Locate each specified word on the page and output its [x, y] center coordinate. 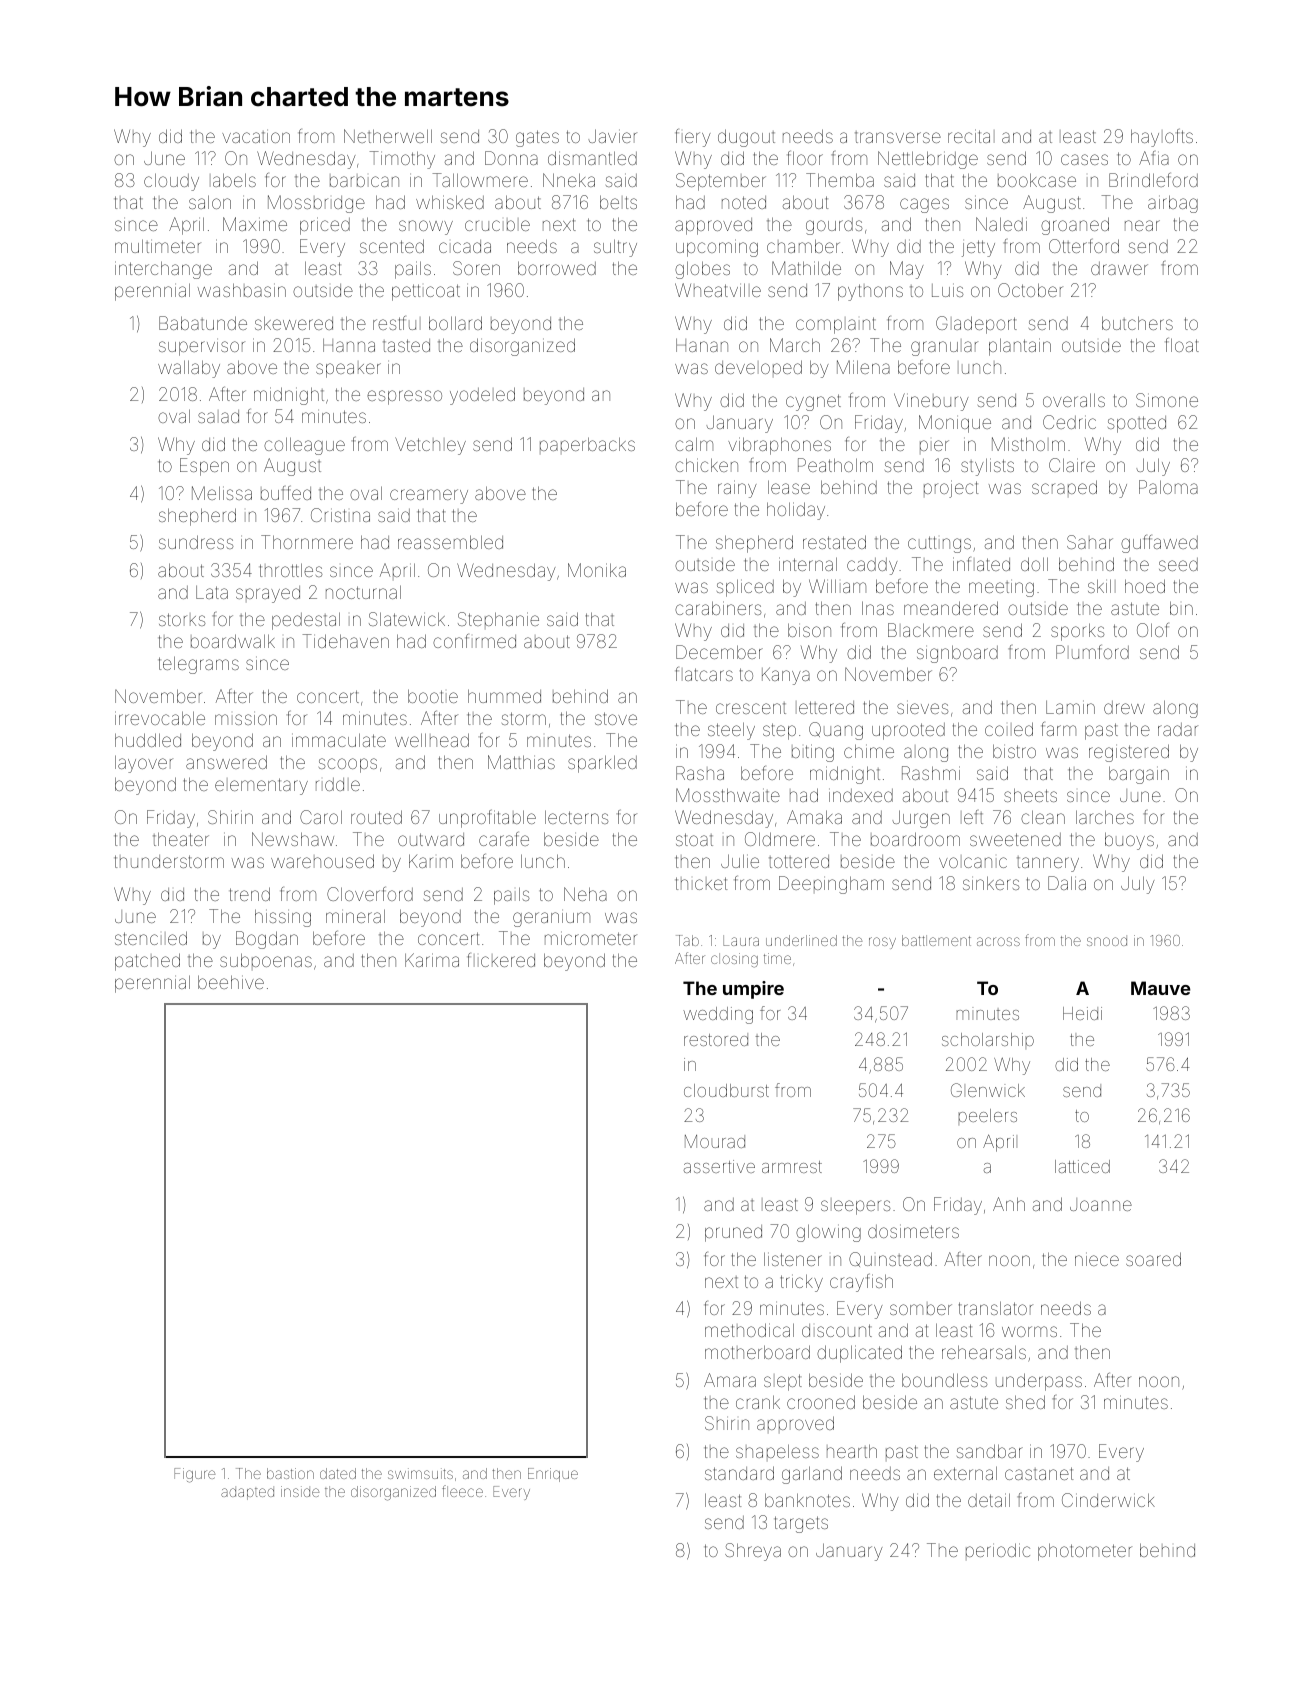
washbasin [242, 290]
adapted [247, 1494]
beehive [231, 982]
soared [1153, 1259]
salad [218, 416]
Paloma [1168, 487]
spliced [745, 588]
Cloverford [370, 894]
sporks [1078, 632]
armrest [792, 1167]
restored [716, 1039]
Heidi [1082, 1013]
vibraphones [779, 446]
